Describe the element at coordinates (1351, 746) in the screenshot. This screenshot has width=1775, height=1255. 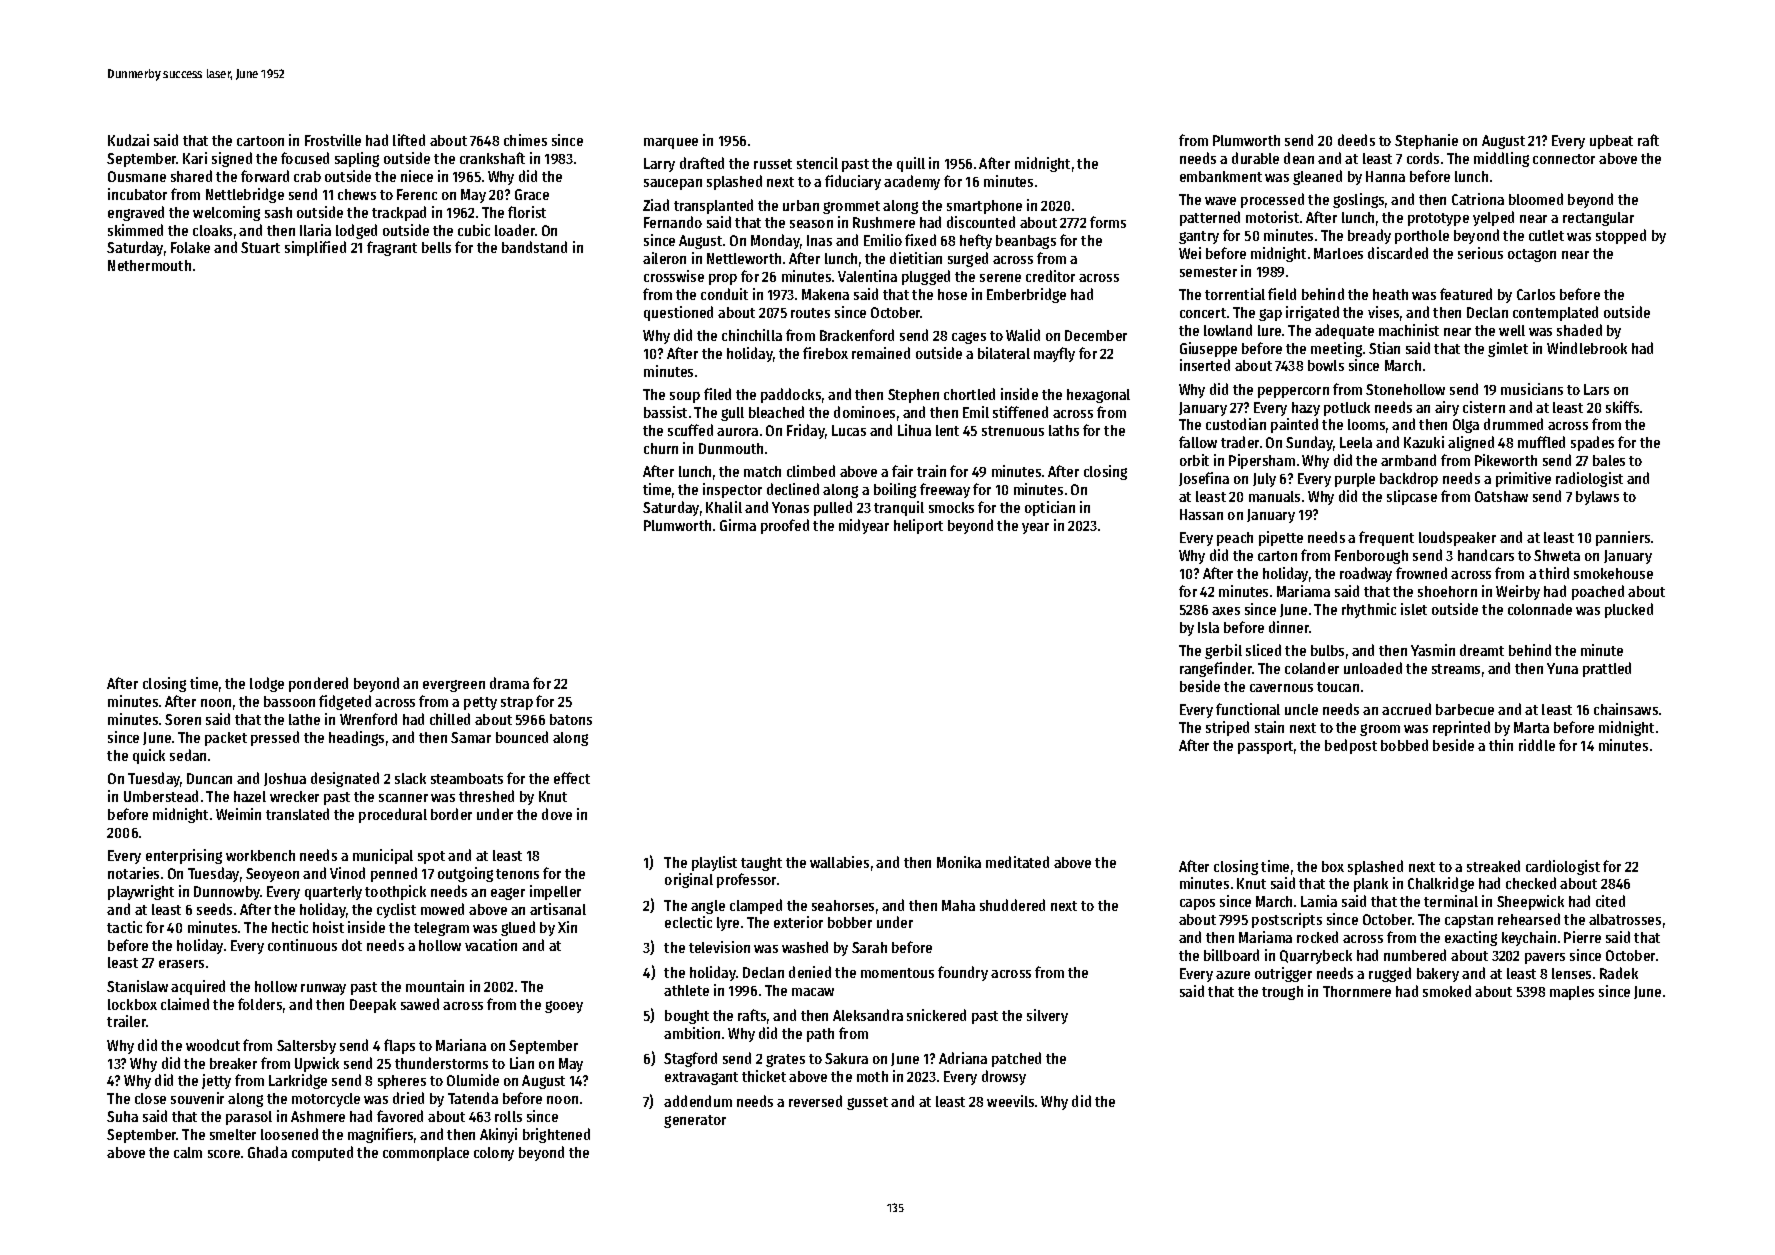
I see `bedpost` at that location.
